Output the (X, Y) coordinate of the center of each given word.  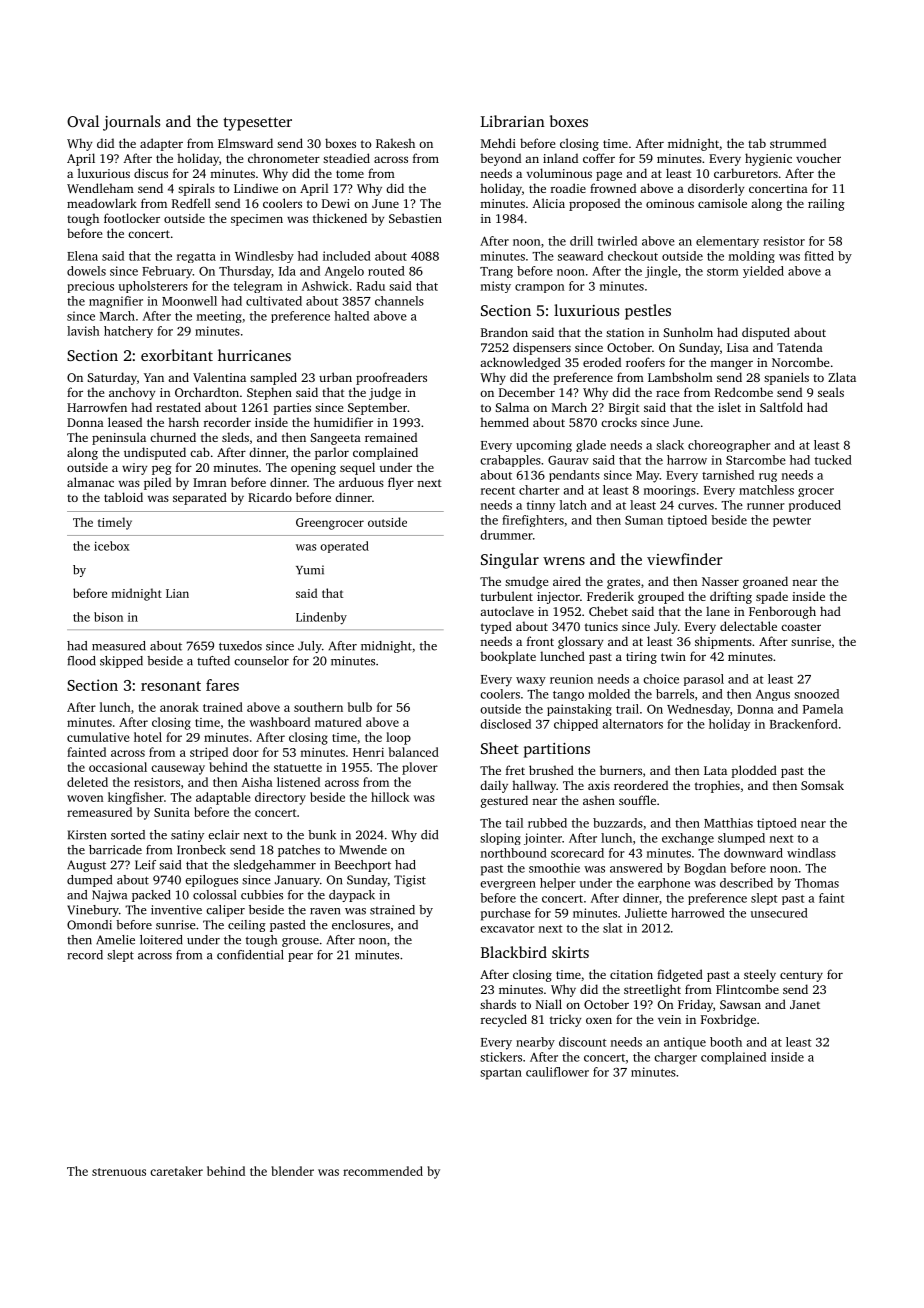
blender (292, 1171)
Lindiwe (256, 188)
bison (108, 617)
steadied (346, 158)
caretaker (176, 1171)
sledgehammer (275, 866)
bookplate (508, 657)
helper (558, 884)
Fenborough (782, 612)
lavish (83, 331)
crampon (540, 288)
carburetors (746, 173)
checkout (633, 256)
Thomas (817, 883)
